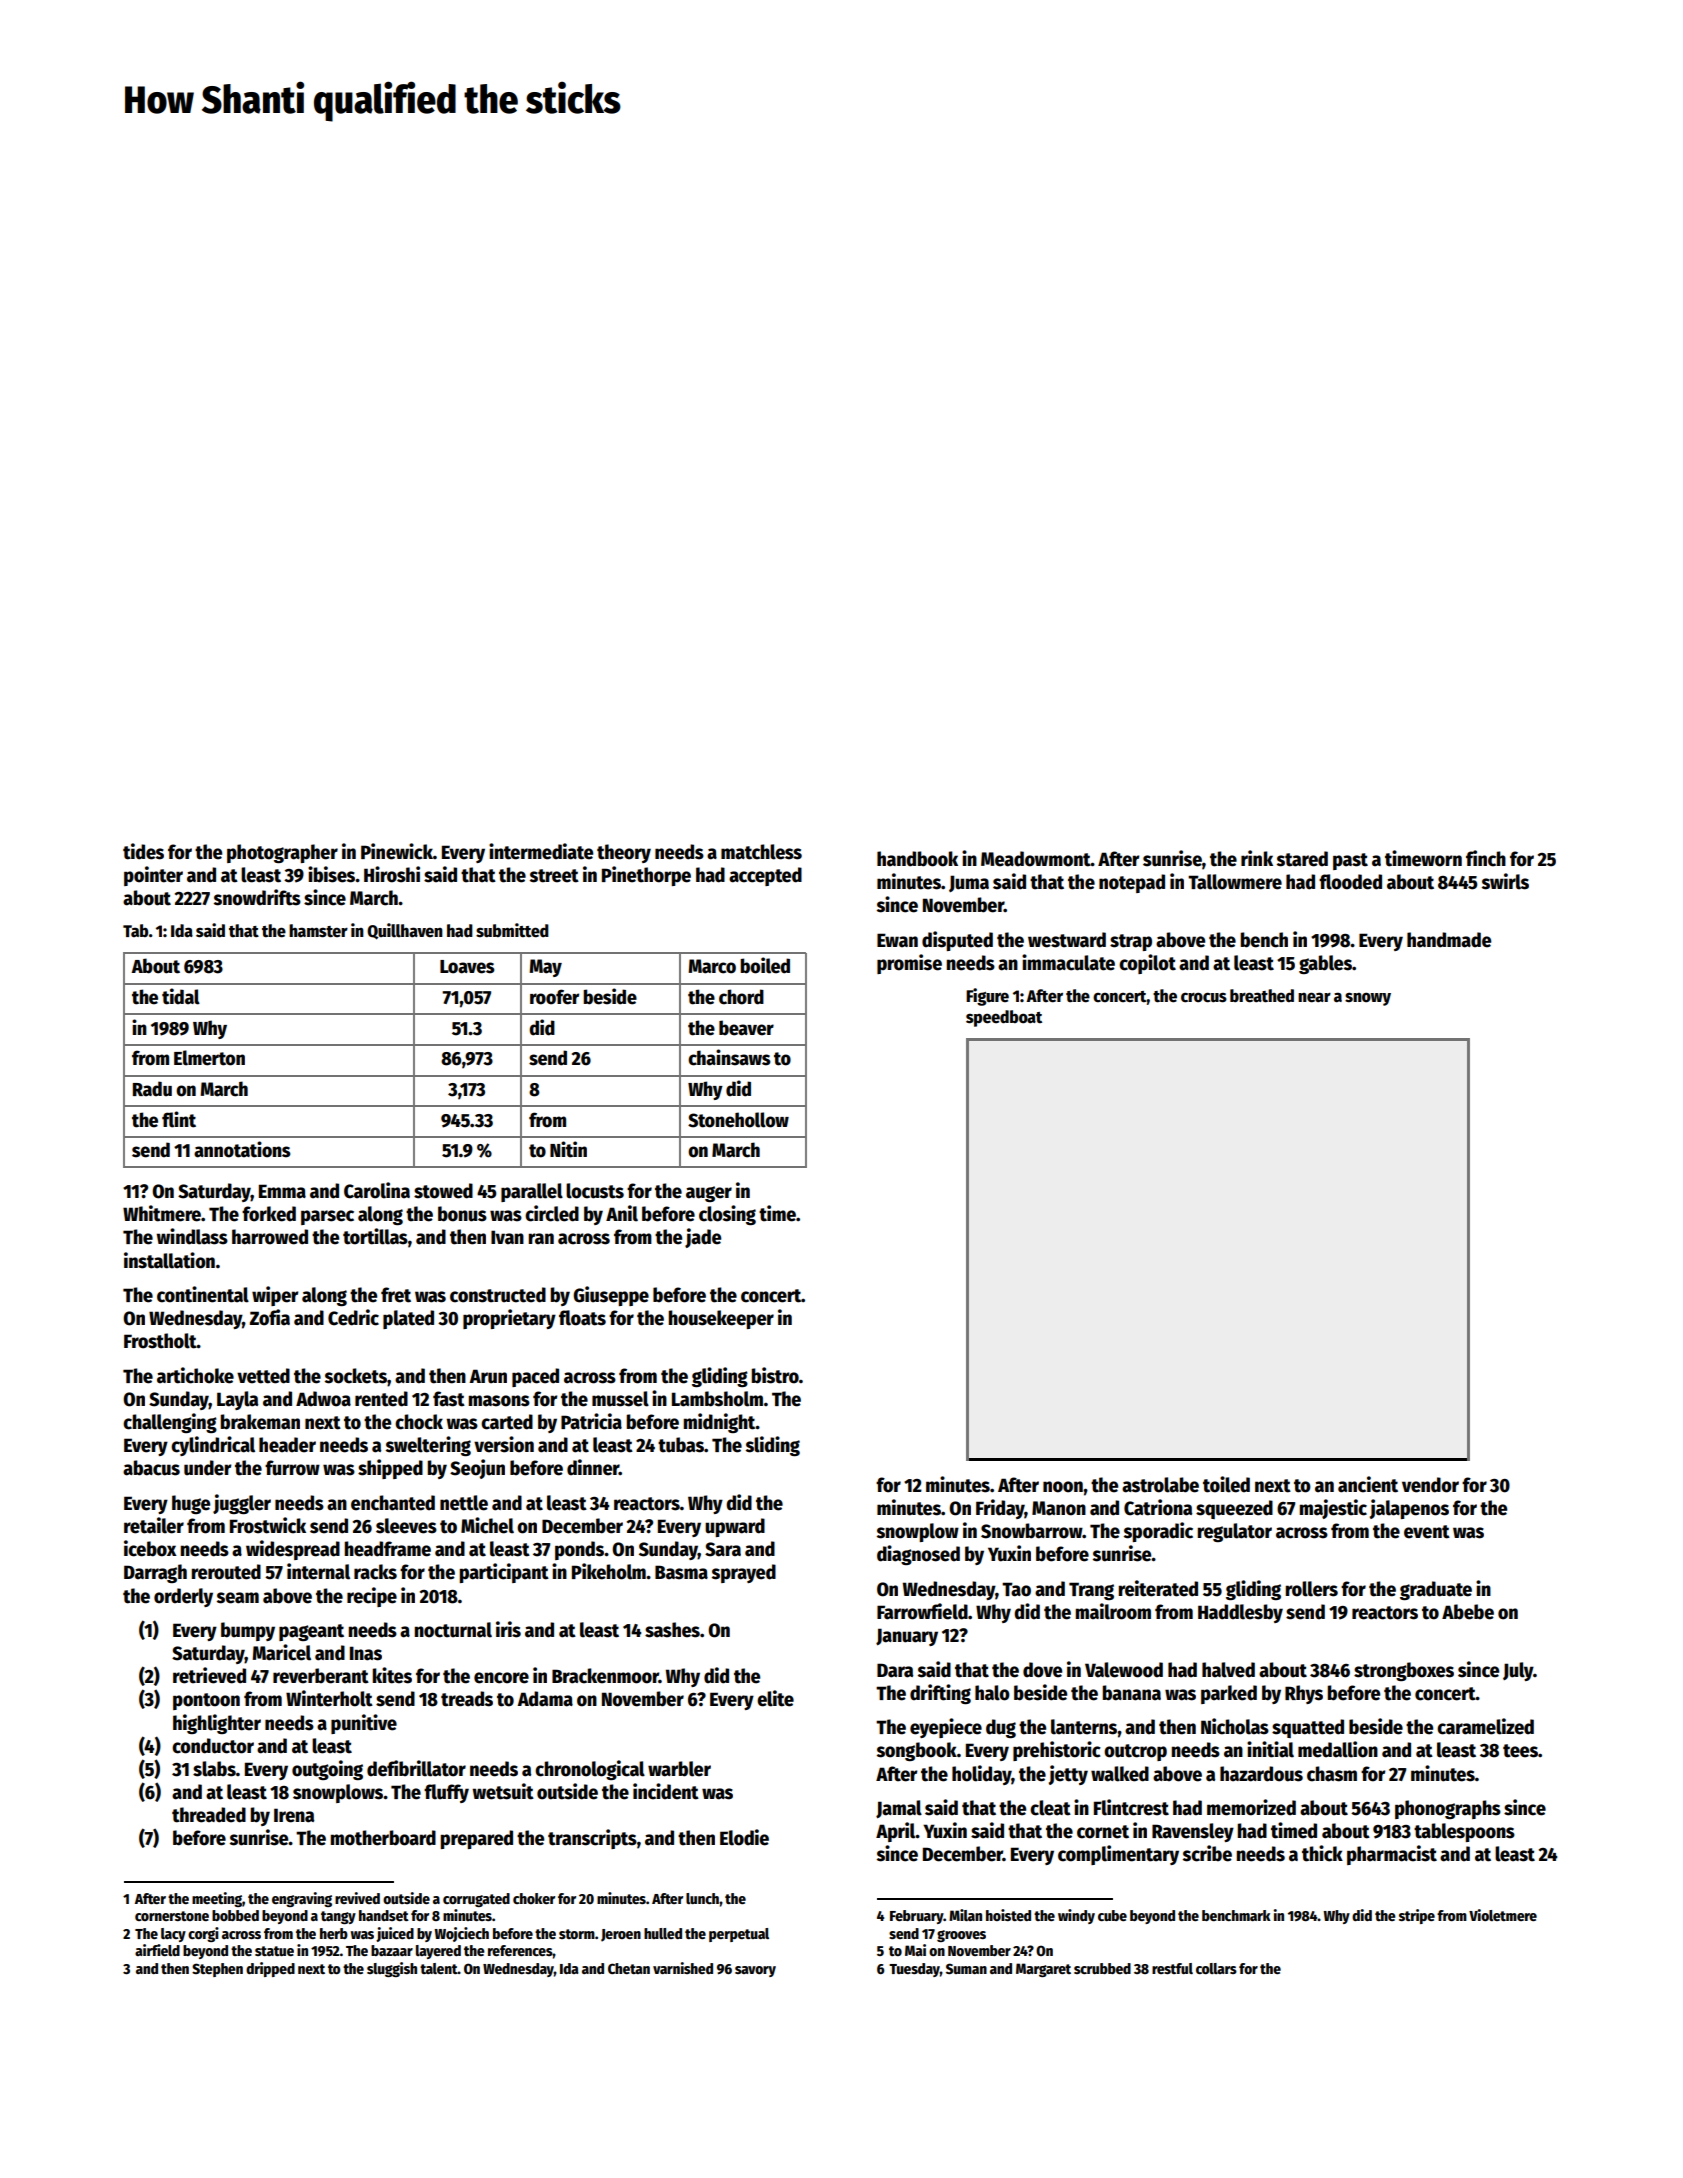 The width and height of the page is (1683, 2178). What do you see at coordinates (744, 1573) in the page?
I see `sprayed` at bounding box center [744, 1573].
